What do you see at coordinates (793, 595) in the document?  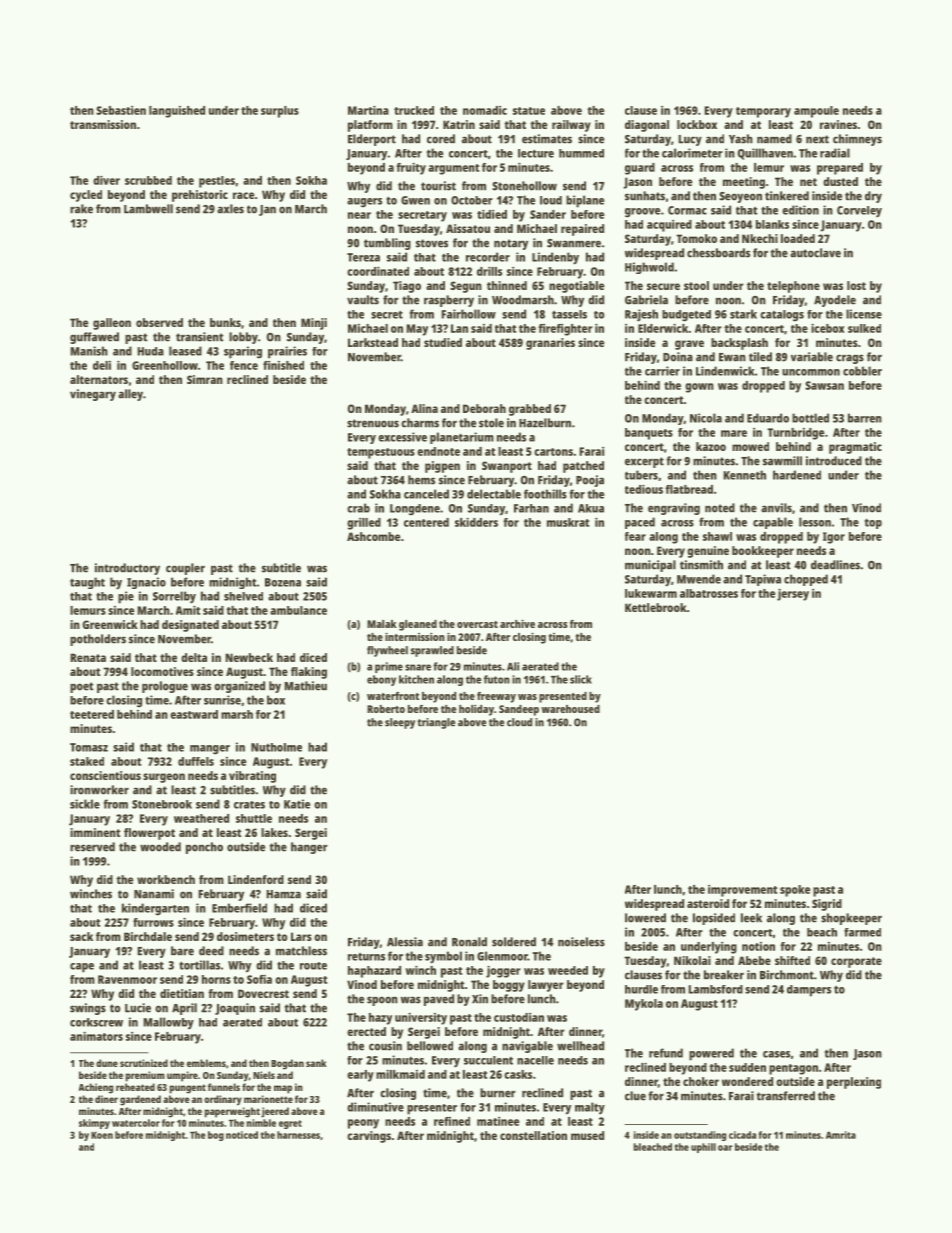 I see `jersey` at bounding box center [793, 595].
